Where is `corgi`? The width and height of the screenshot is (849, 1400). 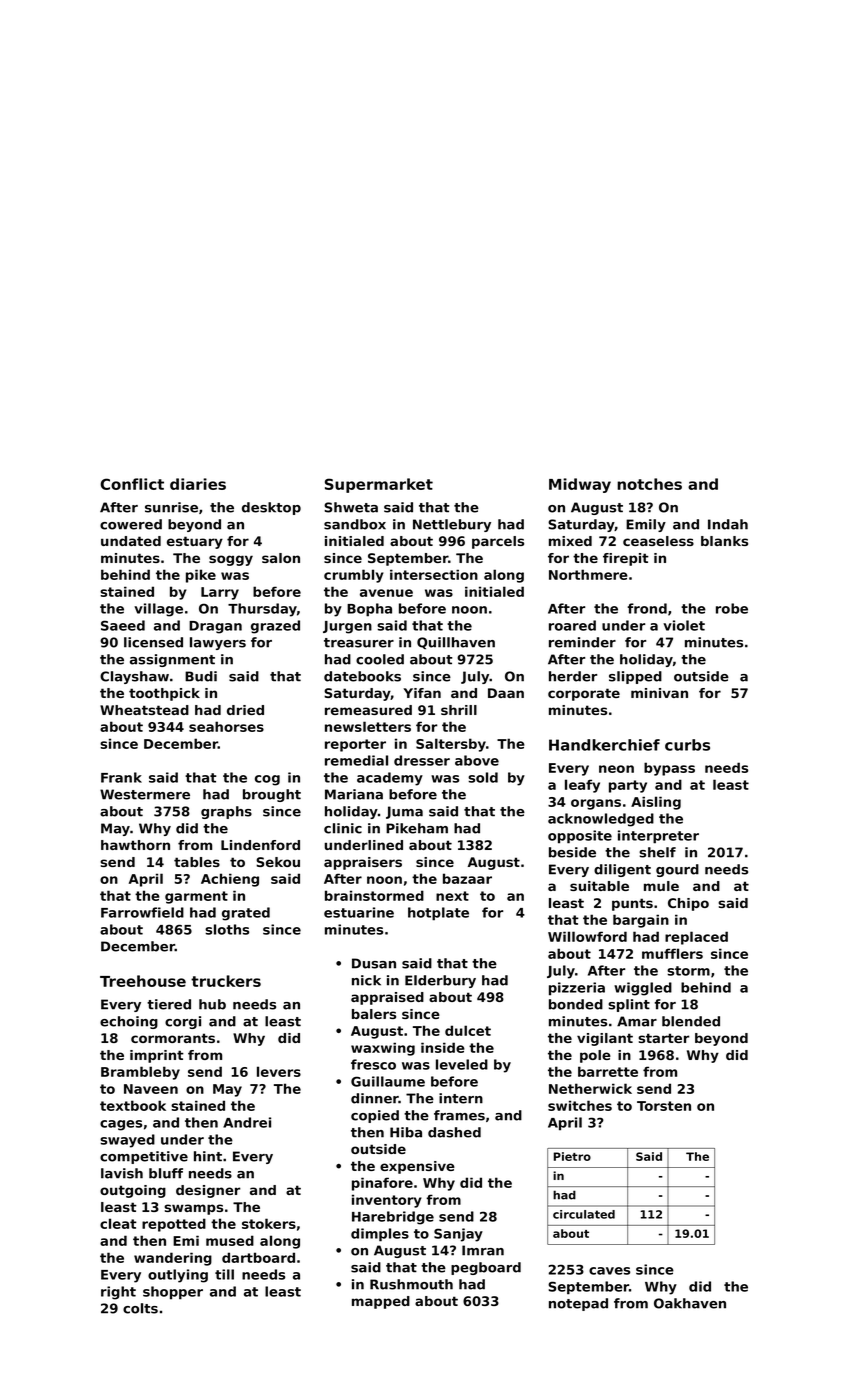
corgi is located at coordinates (183, 1022).
